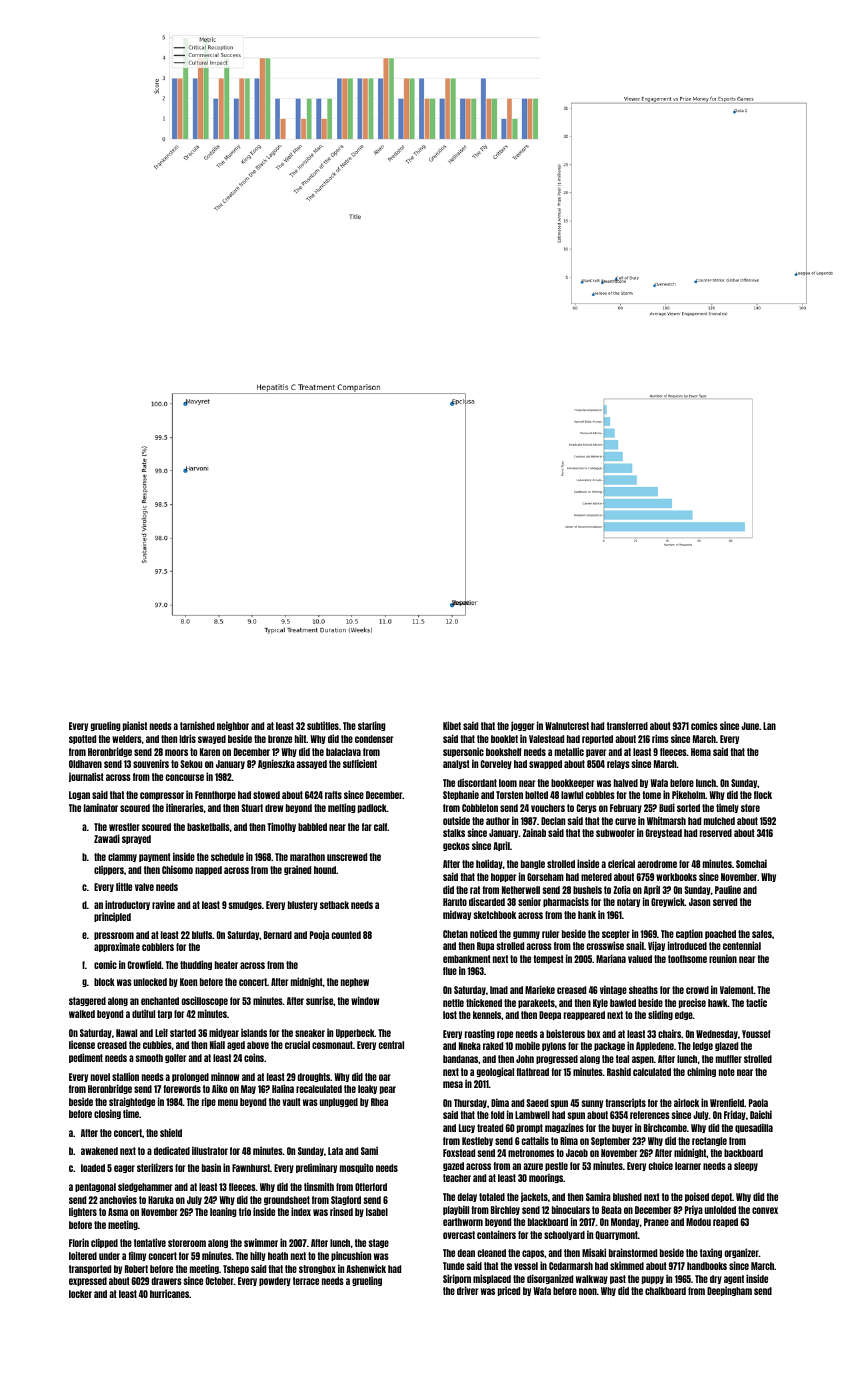 The width and height of the screenshot is (849, 1400). Describe the element at coordinates (366, 1268) in the screenshot. I see `Ashenwick` at that location.
